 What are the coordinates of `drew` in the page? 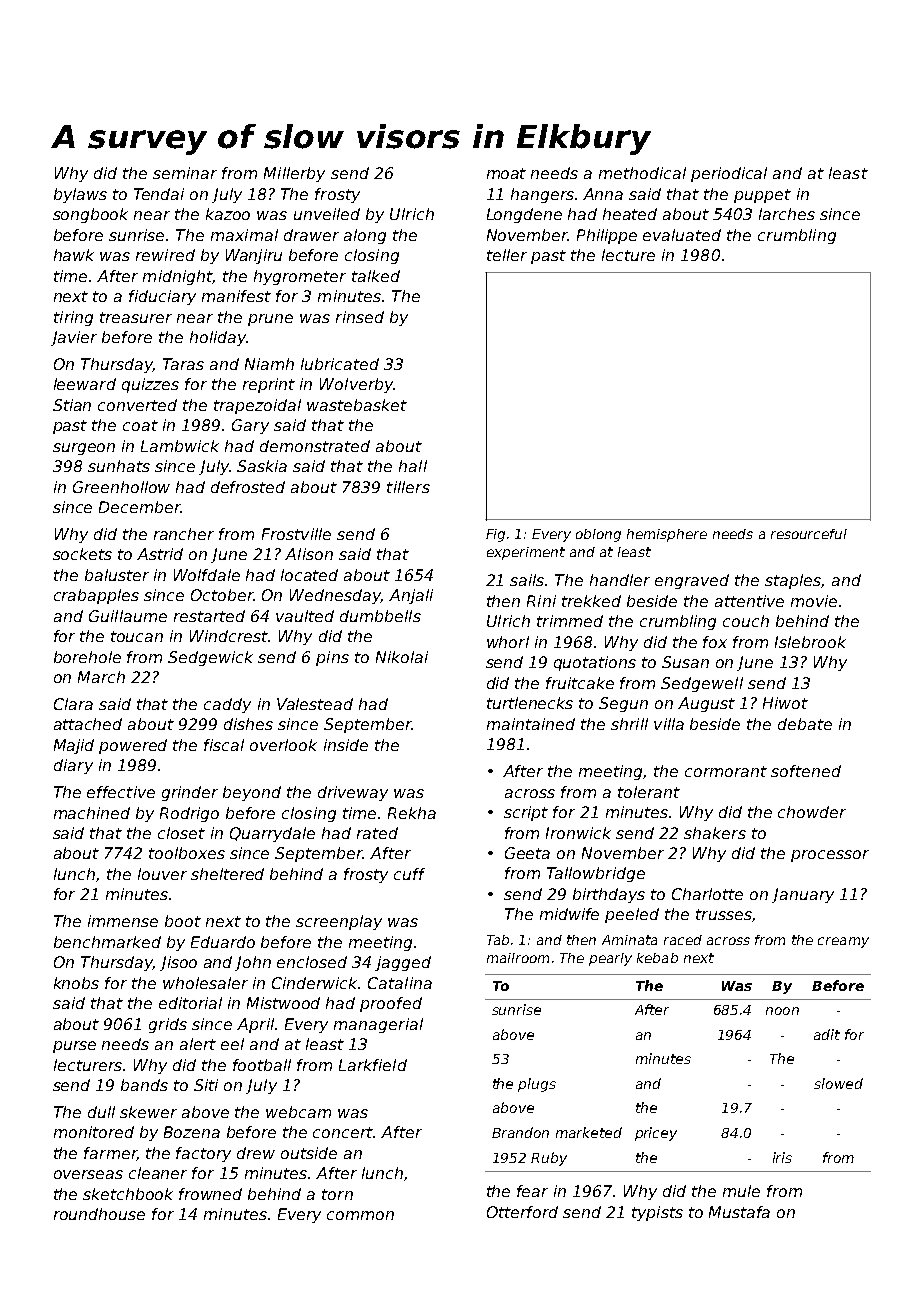 It's located at (256, 1153).
